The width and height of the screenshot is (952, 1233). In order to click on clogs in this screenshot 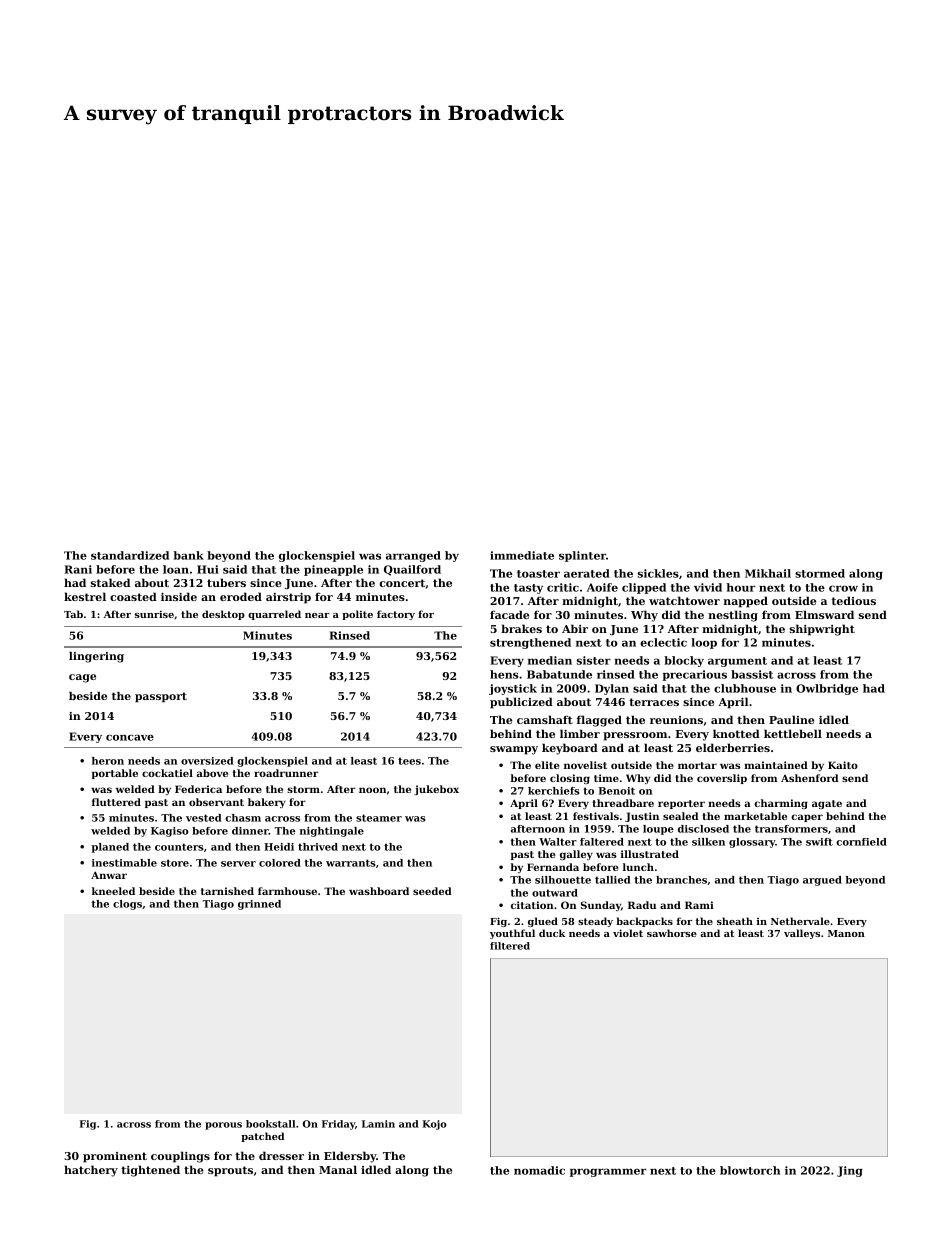, I will do `click(127, 905)`.
